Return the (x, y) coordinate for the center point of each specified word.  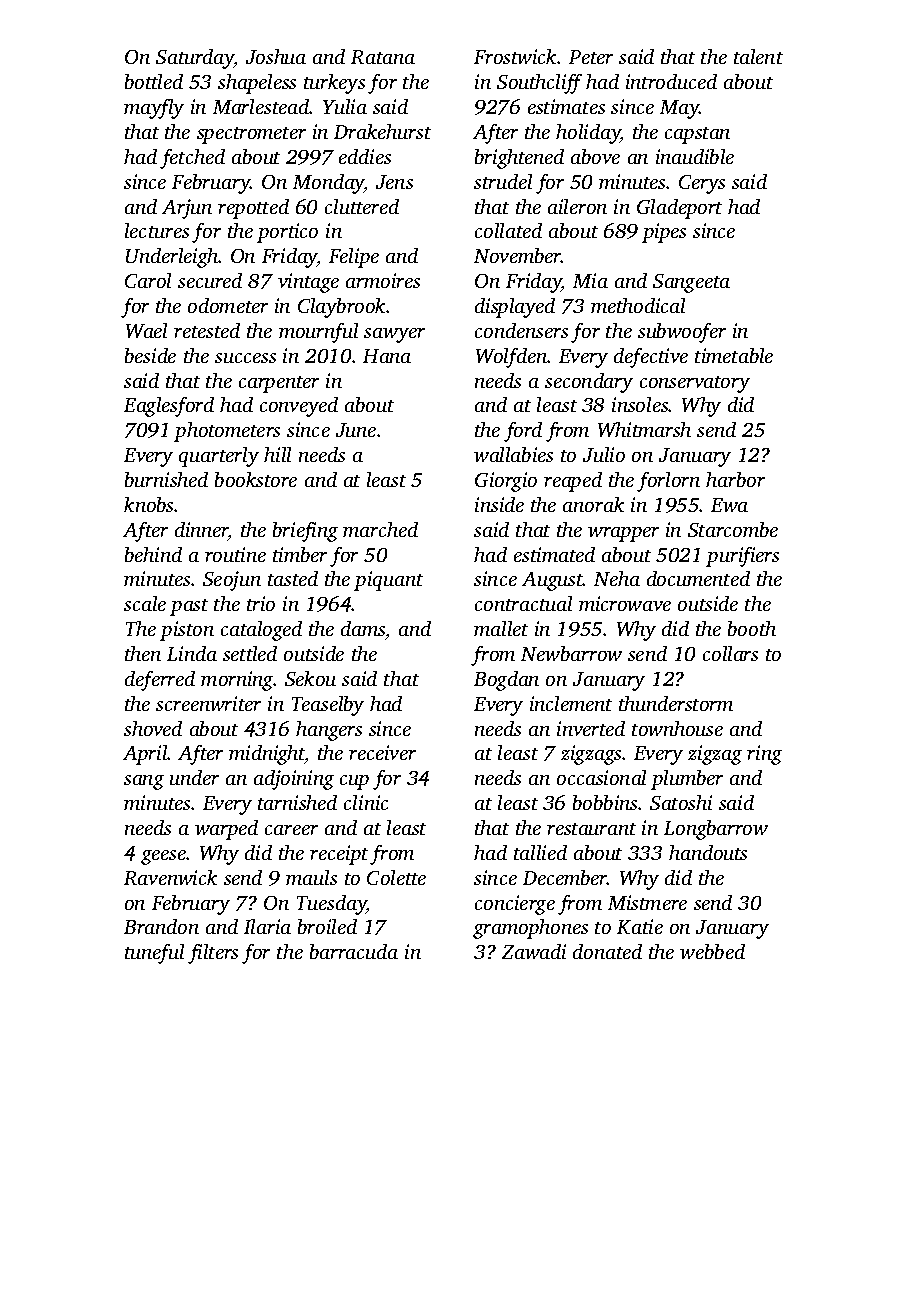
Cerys (702, 184)
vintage (308, 283)
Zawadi (534, 951)
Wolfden (511, 358)
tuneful (154, 954)
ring (764, 755)
